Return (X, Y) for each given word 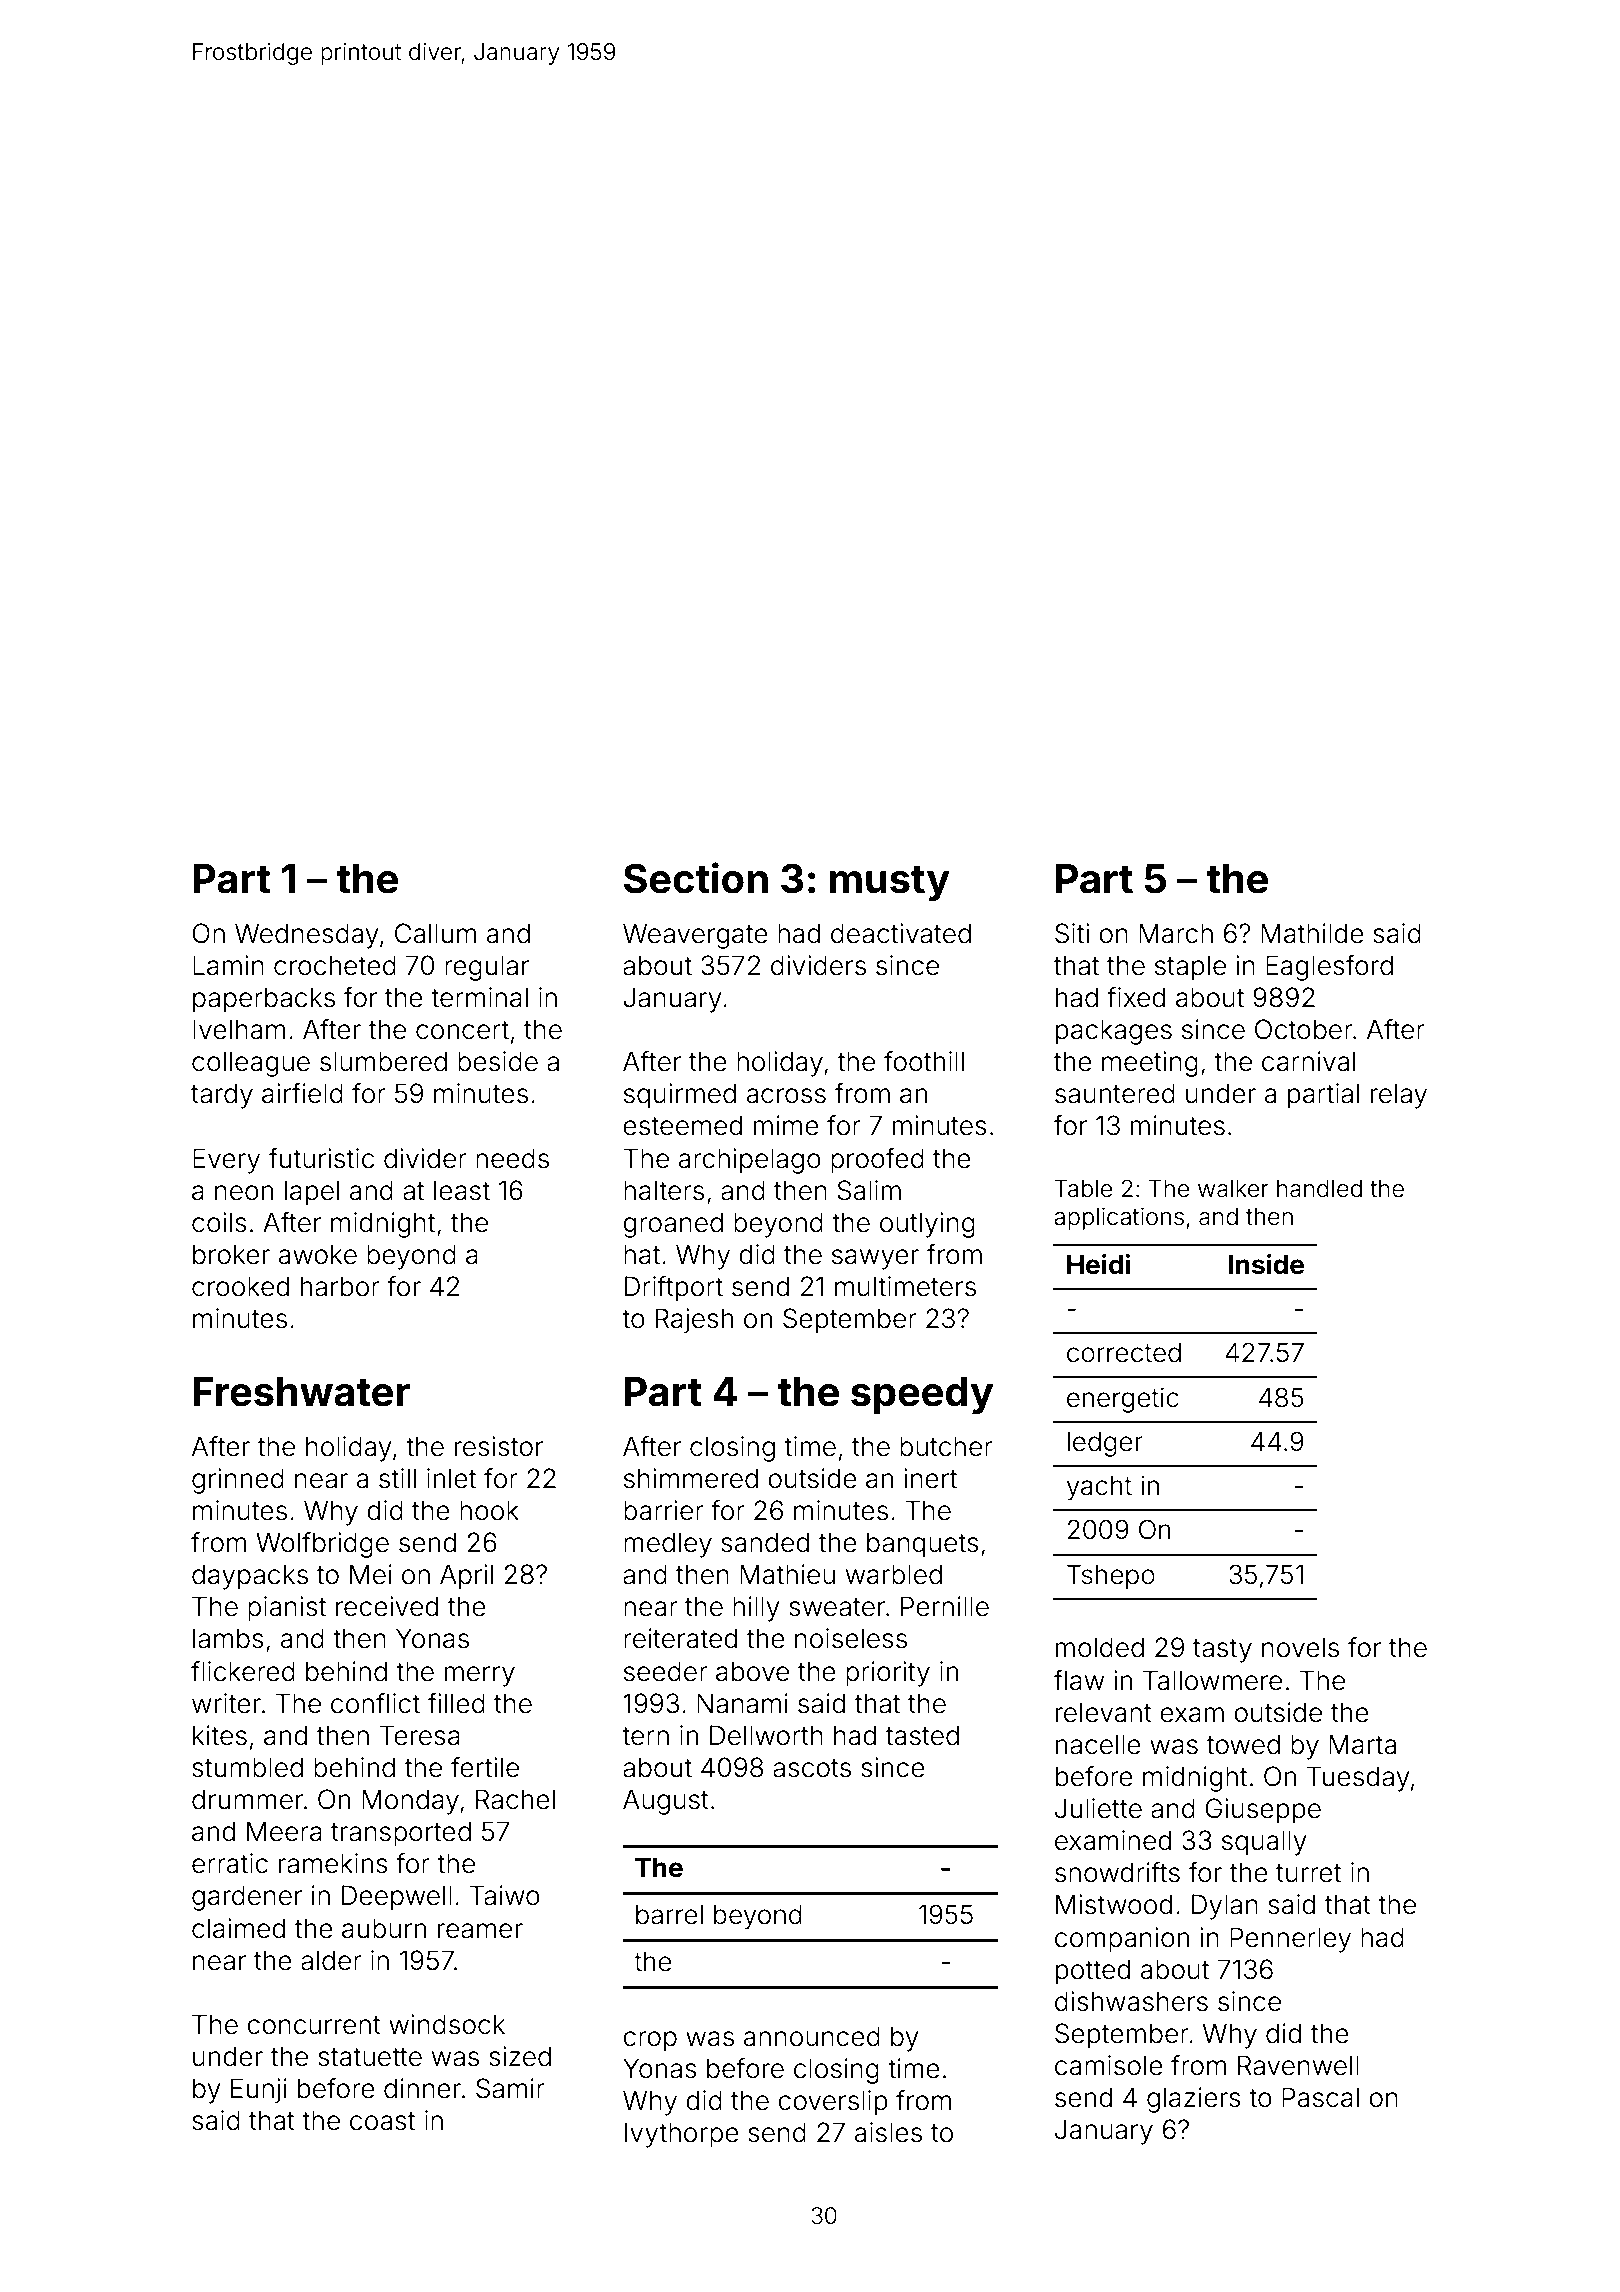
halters (664, 1190)
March (1176, 933)
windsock (447, 2024)
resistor (499, 1446)
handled (1319, 1189)
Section (696, 878)
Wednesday (306, 936)
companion (1122, 1940)
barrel (669, 1915)
